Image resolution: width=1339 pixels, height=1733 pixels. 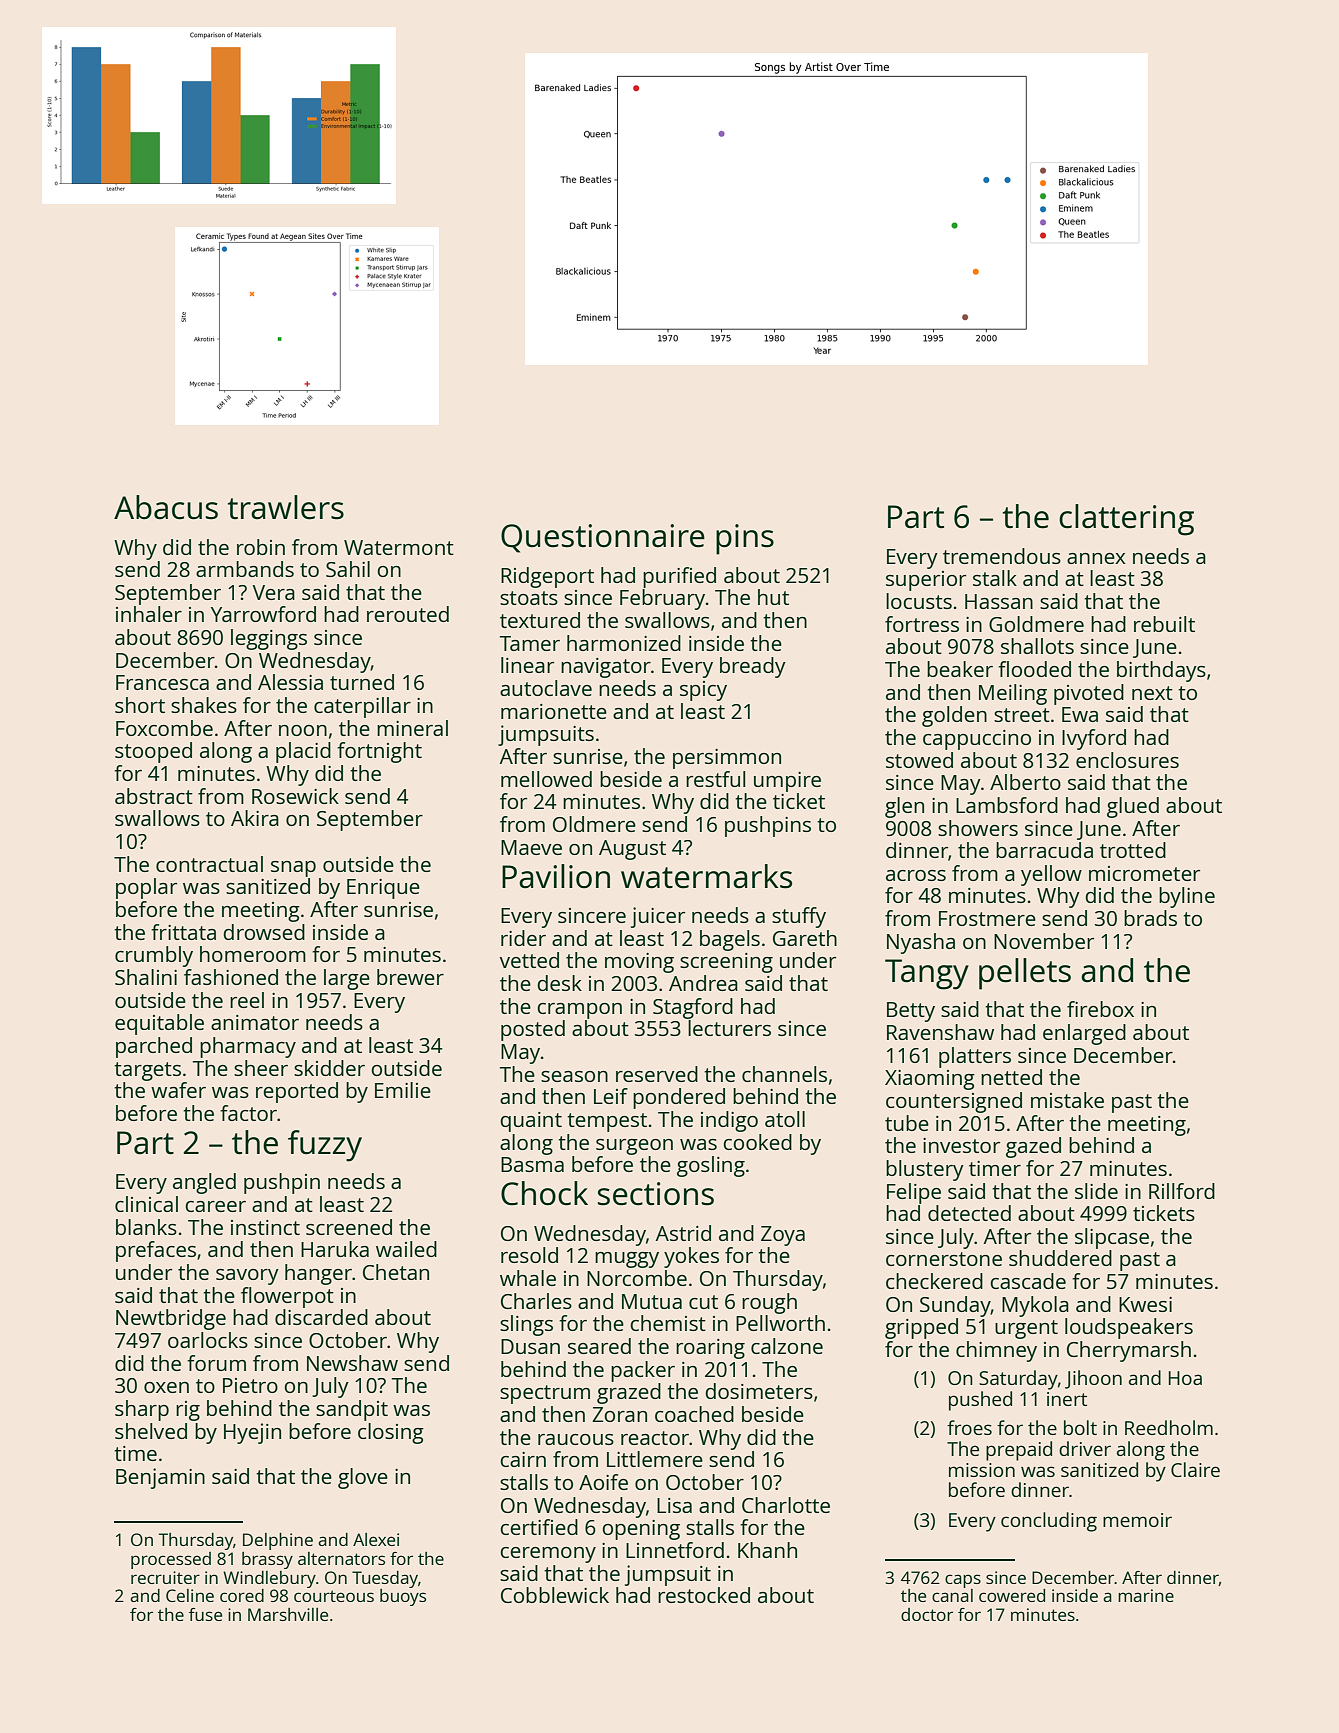 I want to click on juicer, so click(x=658, y=917).
